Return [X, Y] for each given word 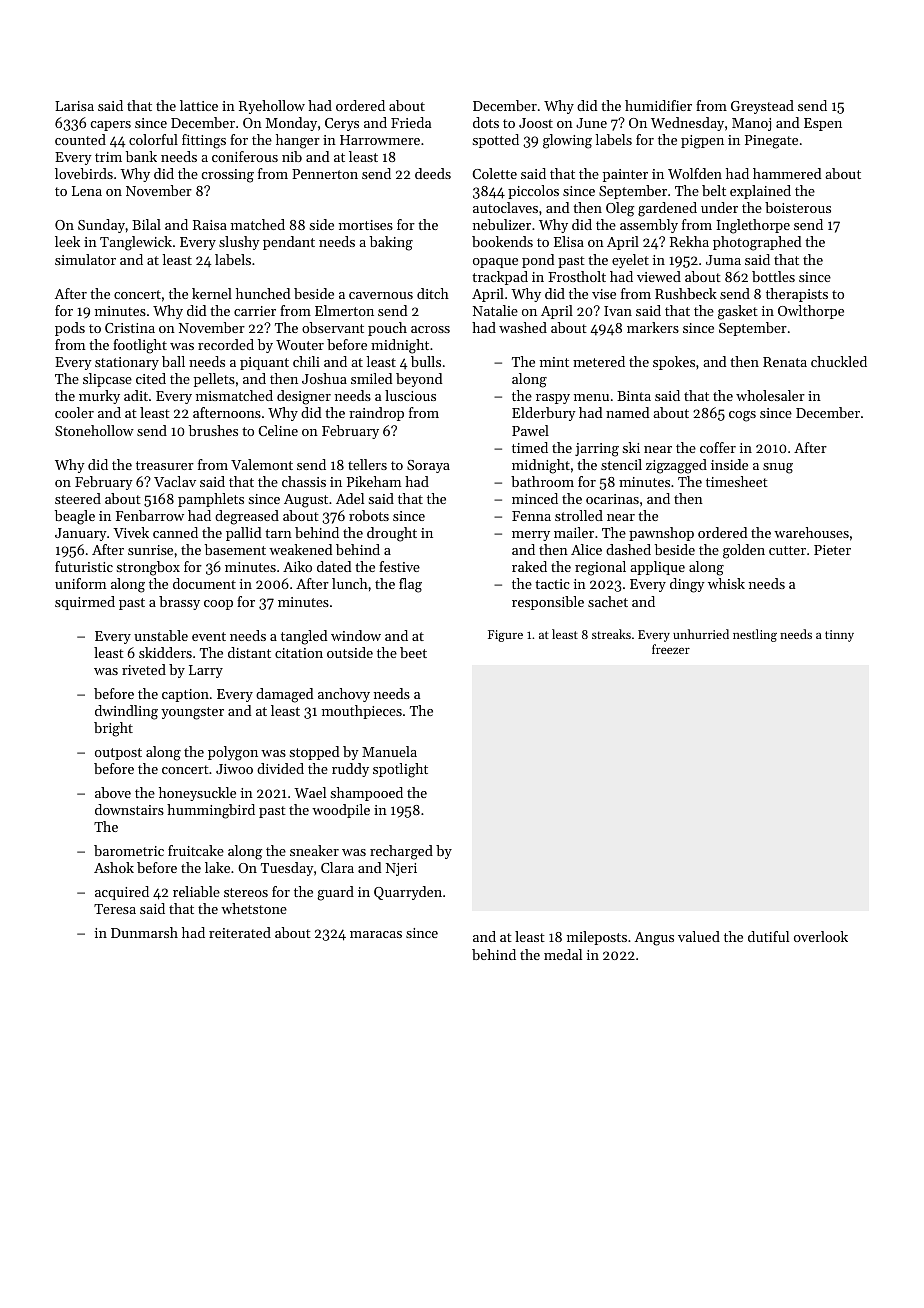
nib [292, 156]
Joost [536, 123]
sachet [608, 601]
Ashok [114, 867]
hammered [787, 173]
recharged [401, 852]
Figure [505, 636]
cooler [74, 412]
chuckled [839, 361]
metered [599, 361]
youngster [192, 713]
